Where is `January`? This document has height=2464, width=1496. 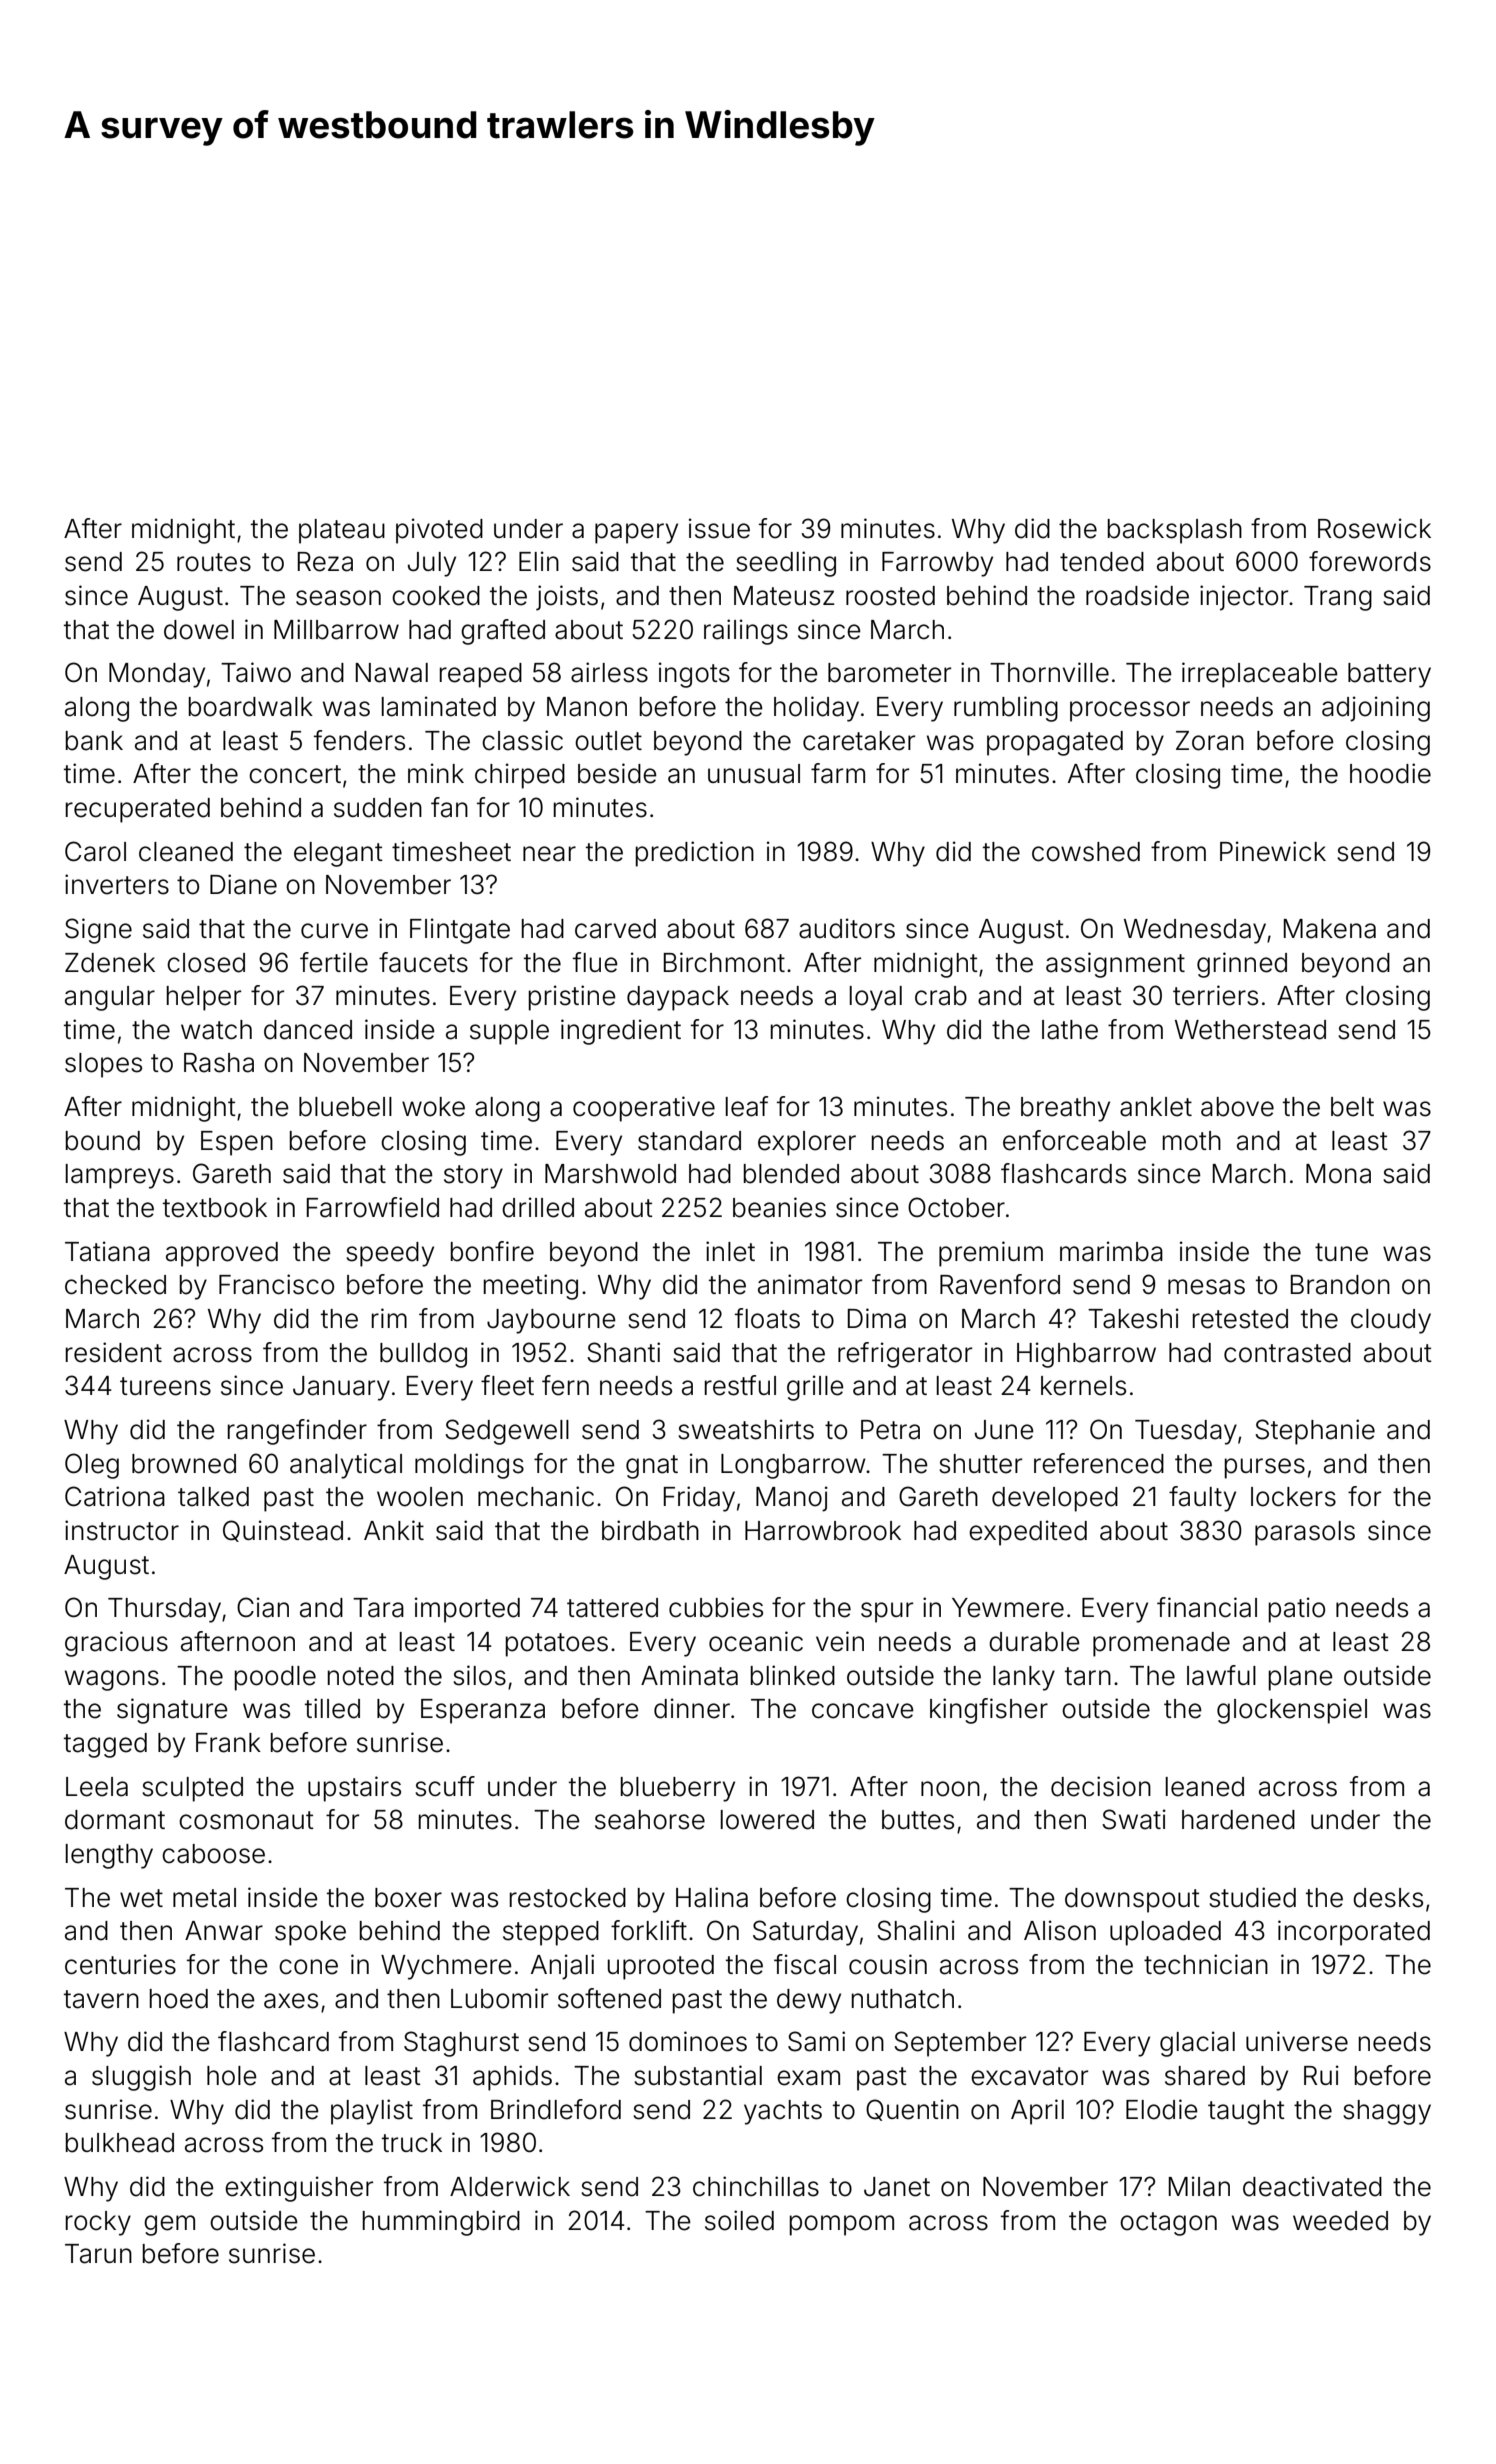
January is located at coordinates (341, 1388).
